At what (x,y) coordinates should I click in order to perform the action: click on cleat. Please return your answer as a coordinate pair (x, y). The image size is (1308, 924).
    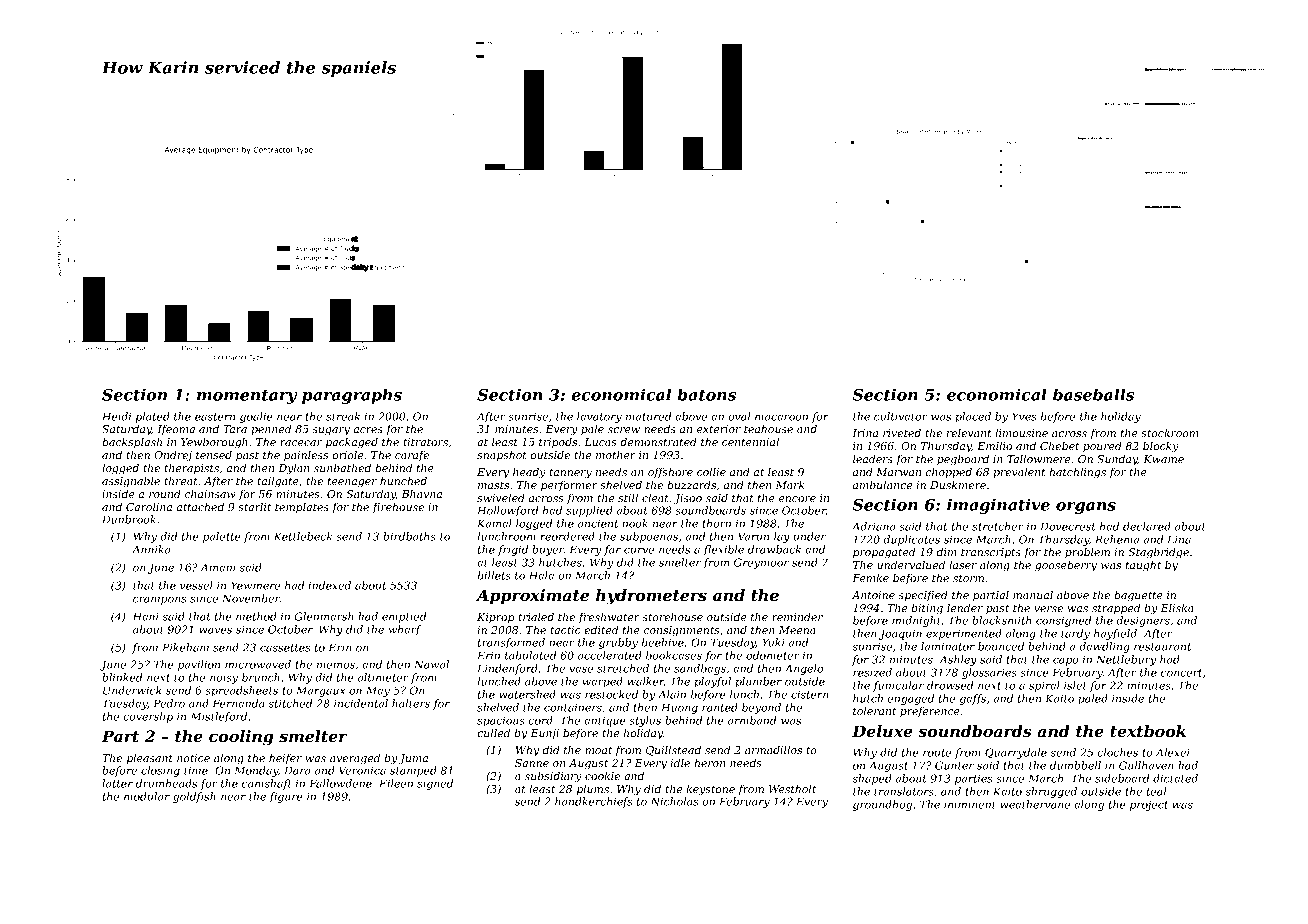
    Looking at the image, I should click on (655, 497).
